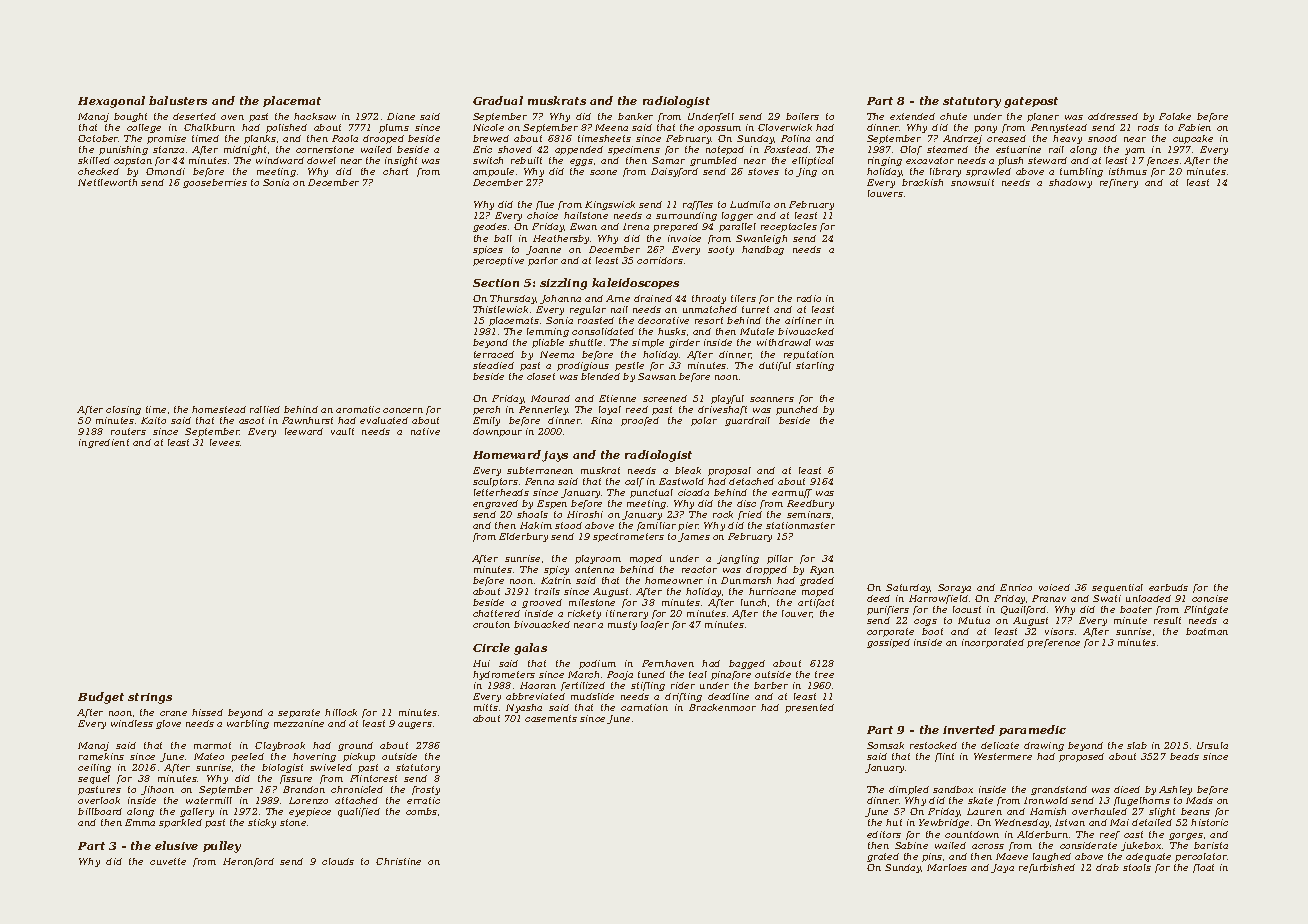 Image resolution: width=1308 pixels, height=924 pixels. What do you see at coordinates (168, 861) in the screenshot?
I see `cuvette` at bounding box center [168, 861].
